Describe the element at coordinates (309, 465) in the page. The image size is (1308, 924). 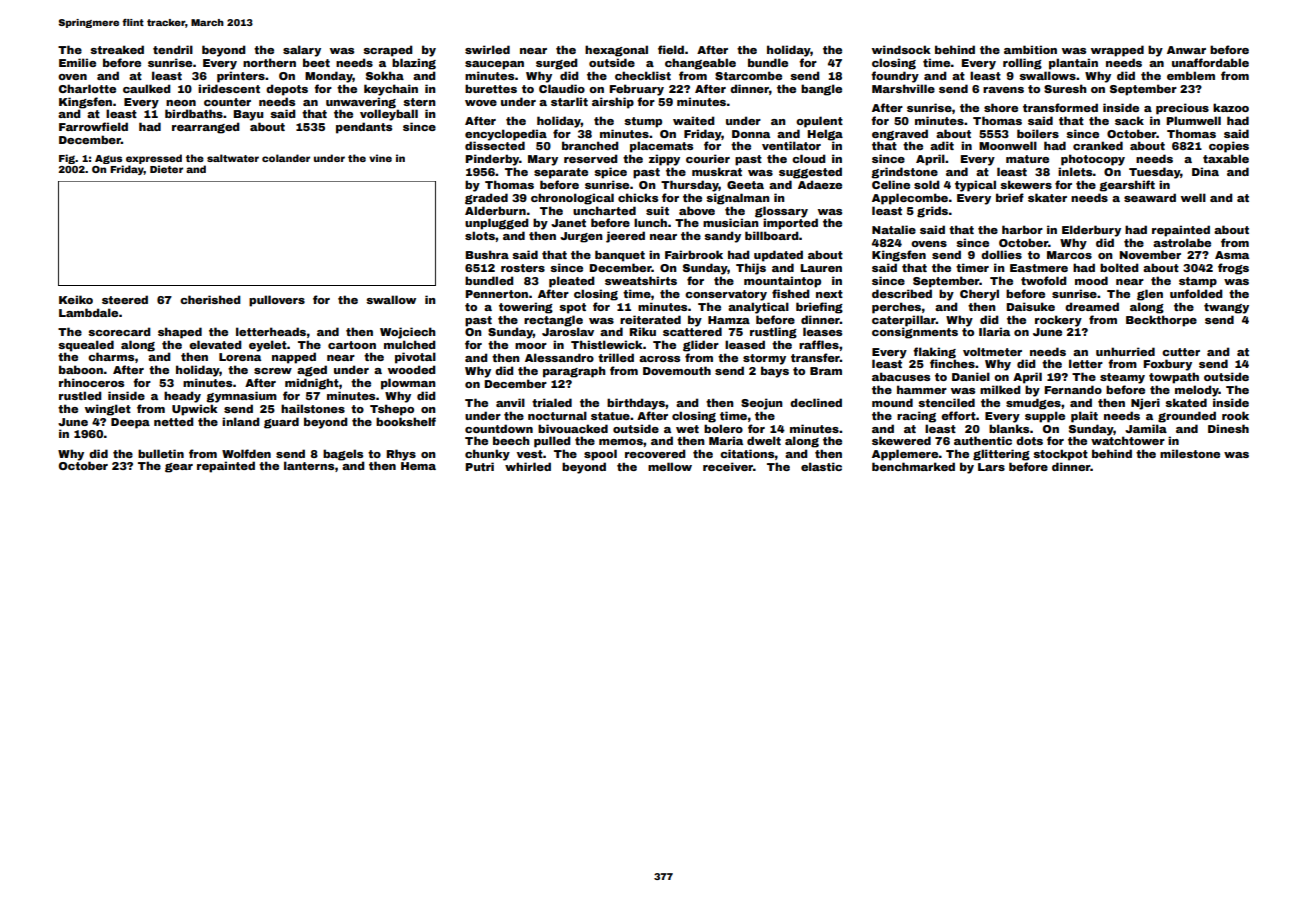
I see `lanterns` at that location.
